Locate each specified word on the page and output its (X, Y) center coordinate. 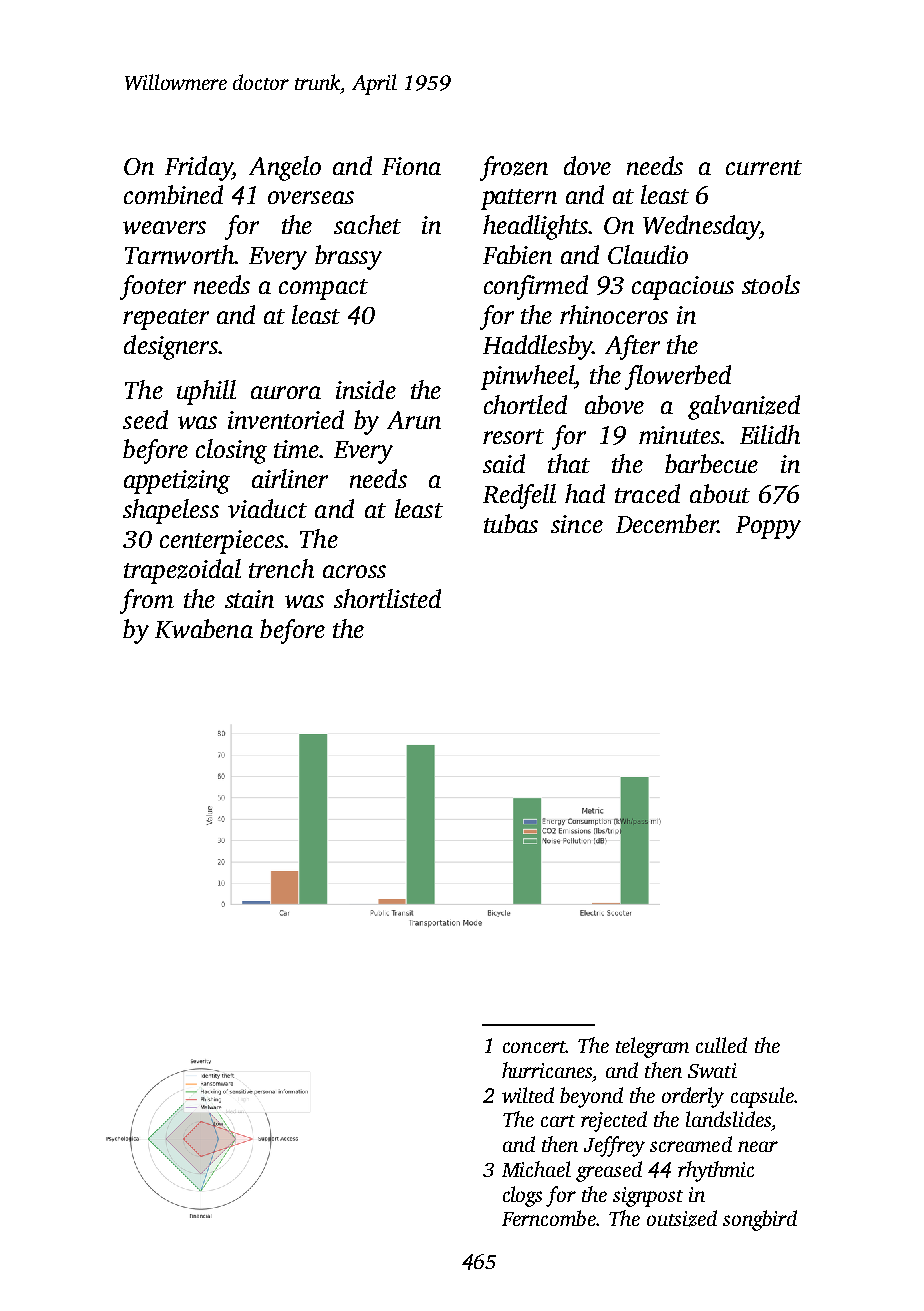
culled (721, 1045)
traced (647, 493)
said (504, 463)
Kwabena (204, 628)
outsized (682, 1218)
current (764, 167)
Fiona (411, 166)
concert (534, 1047)
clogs (522, 1196)
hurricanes (547, 1070)
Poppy (768, 527)
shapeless (171, 511)
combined (173, 194)
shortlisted (387, 598)
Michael (536, 1169)
